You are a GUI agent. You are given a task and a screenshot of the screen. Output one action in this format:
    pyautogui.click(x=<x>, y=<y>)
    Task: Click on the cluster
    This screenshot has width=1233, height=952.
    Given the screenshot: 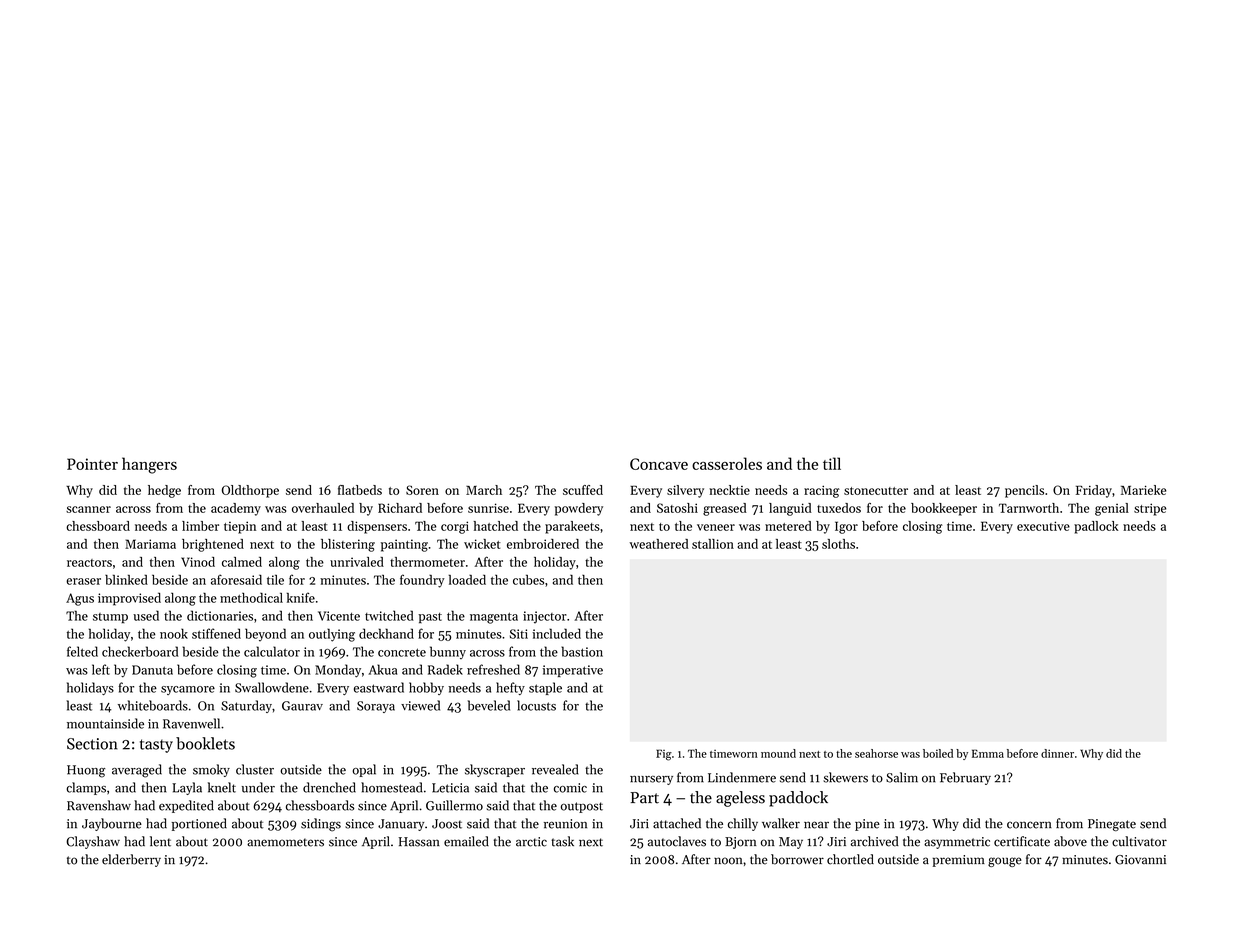 What is the action you would take?
    pyautogui.click(x=255, y=769)
